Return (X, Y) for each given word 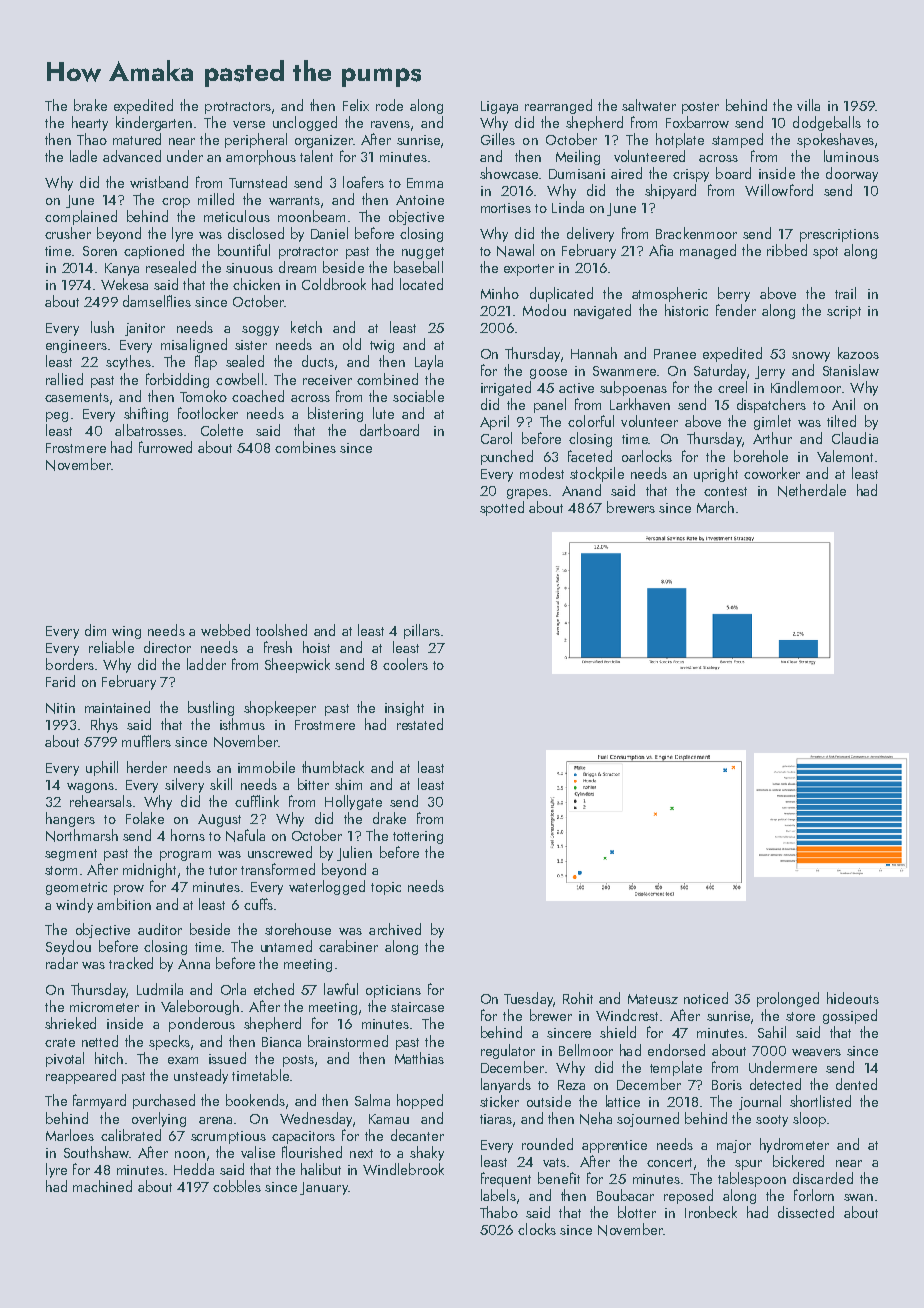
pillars (422, 631)
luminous (851, 156)
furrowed (165, 447)
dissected (806, 1212)
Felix (356, 105)
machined (102, 1186)
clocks (537, 1229)
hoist (316, 647)
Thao (92, 139)
